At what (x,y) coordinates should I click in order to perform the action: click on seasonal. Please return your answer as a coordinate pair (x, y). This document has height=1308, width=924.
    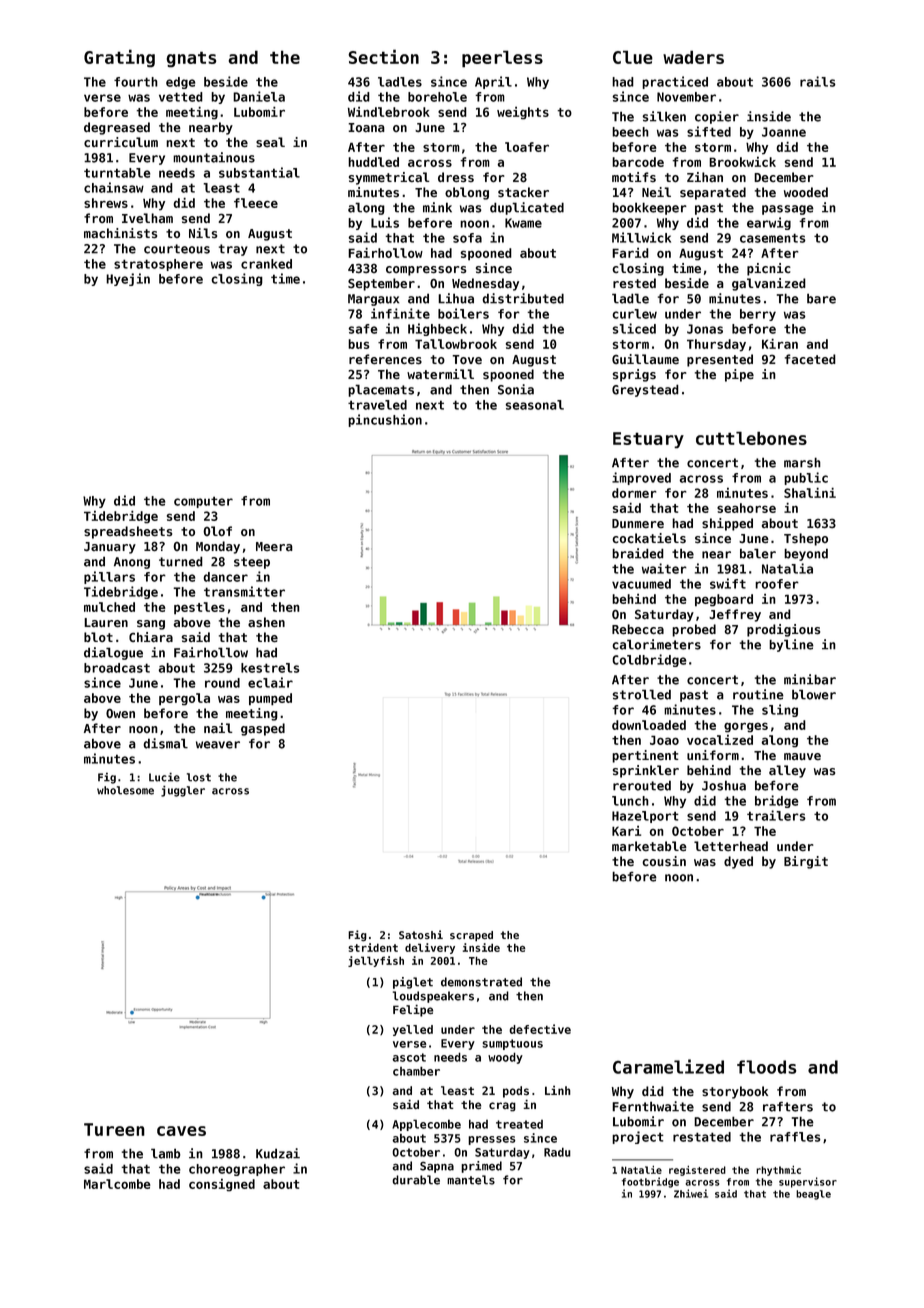
    Looking at the image, I should click on (535, 405).
